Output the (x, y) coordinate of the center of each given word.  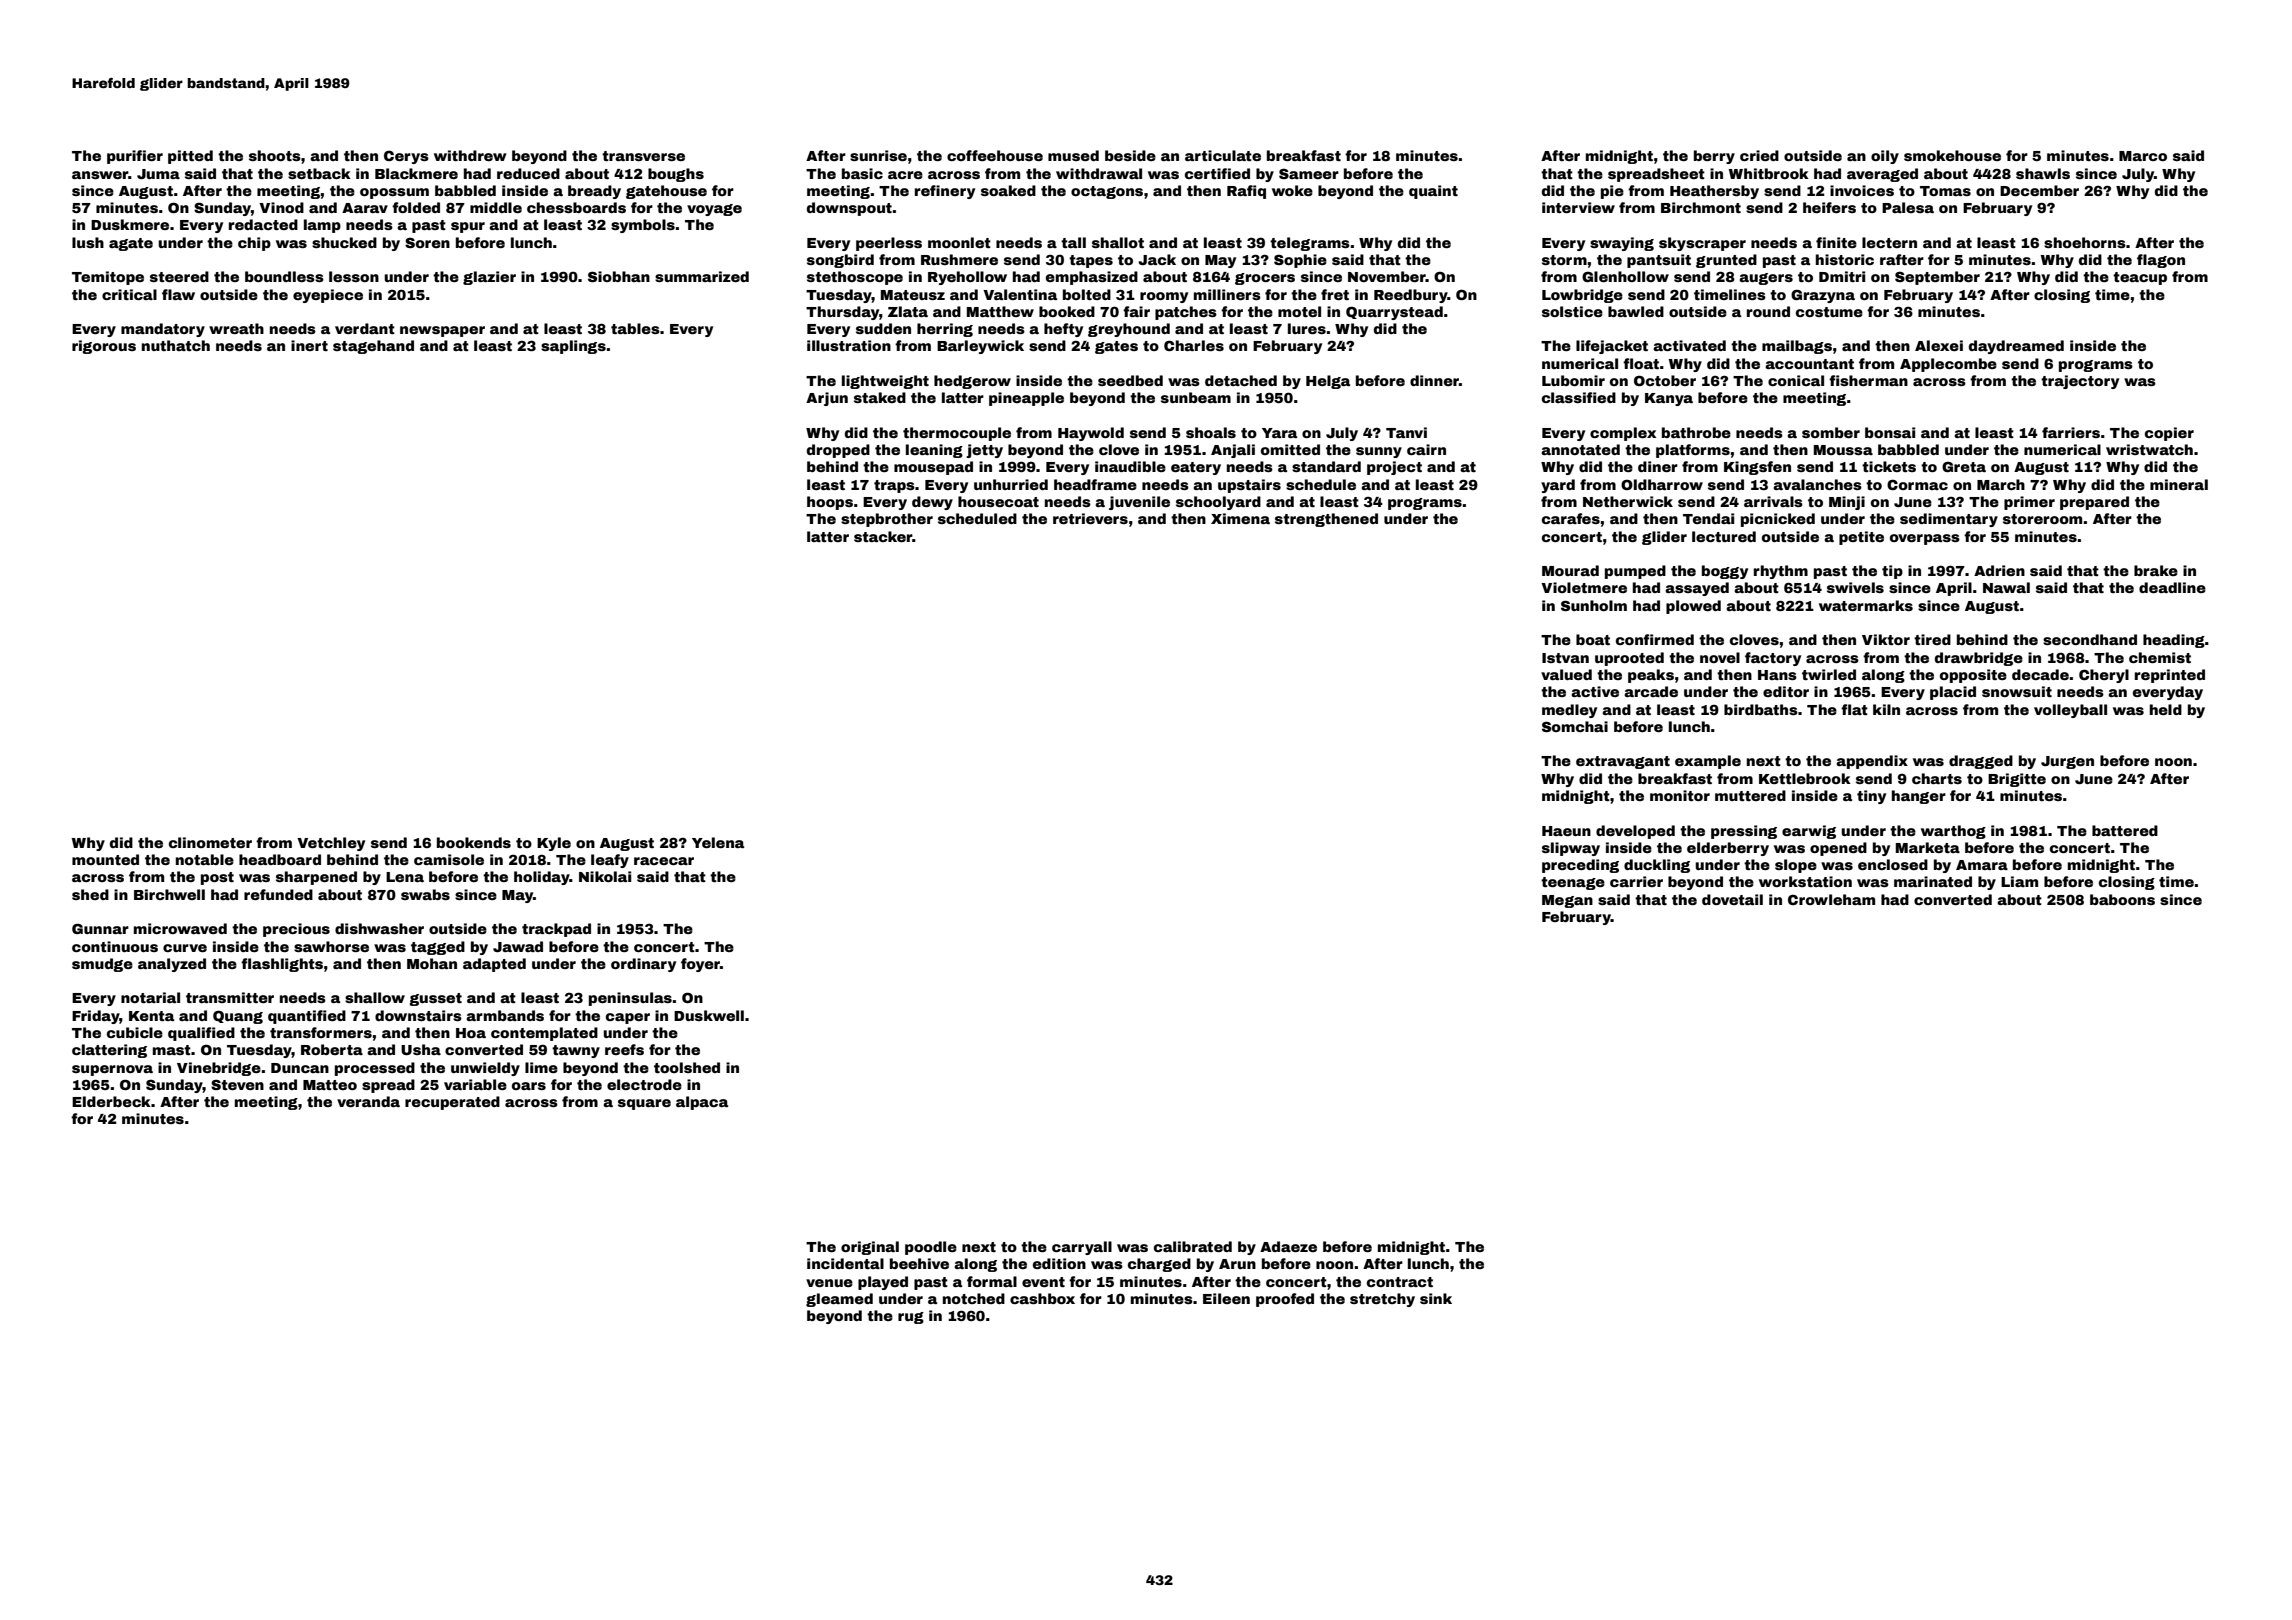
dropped (838, 451)
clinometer (210, 842)
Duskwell (709, 1015)
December (2039, 190)
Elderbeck (111, 1101)
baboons (2122, 899)
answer (100, 175)
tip (1892, 572)
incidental (845, 1263)
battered (2125, 830)
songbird (840, 261)
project (1394, 468)
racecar (664, 861)
